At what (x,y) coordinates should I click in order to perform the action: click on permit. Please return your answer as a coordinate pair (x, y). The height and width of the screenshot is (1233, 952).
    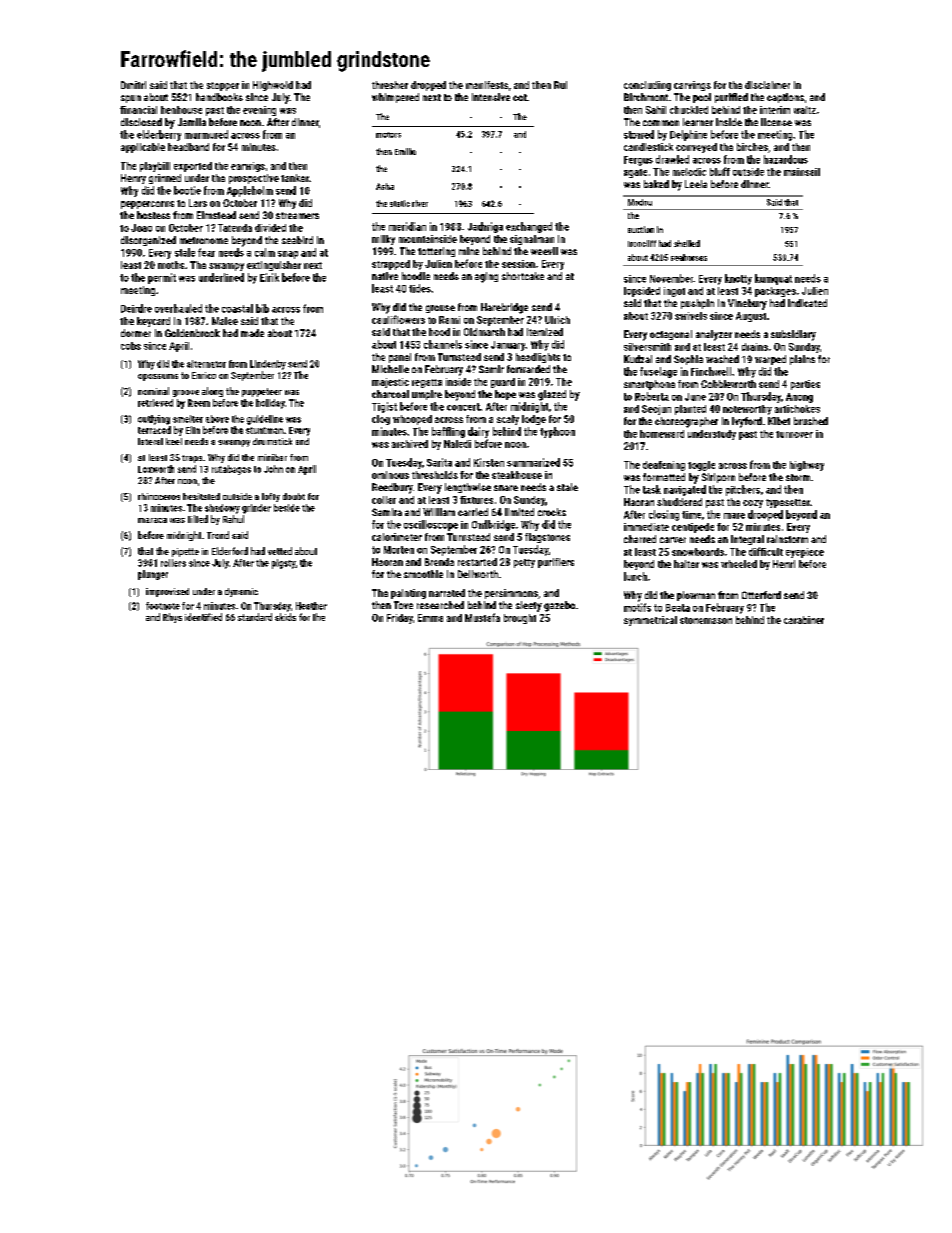
    Looking at the image, I should click on (162, 278).
